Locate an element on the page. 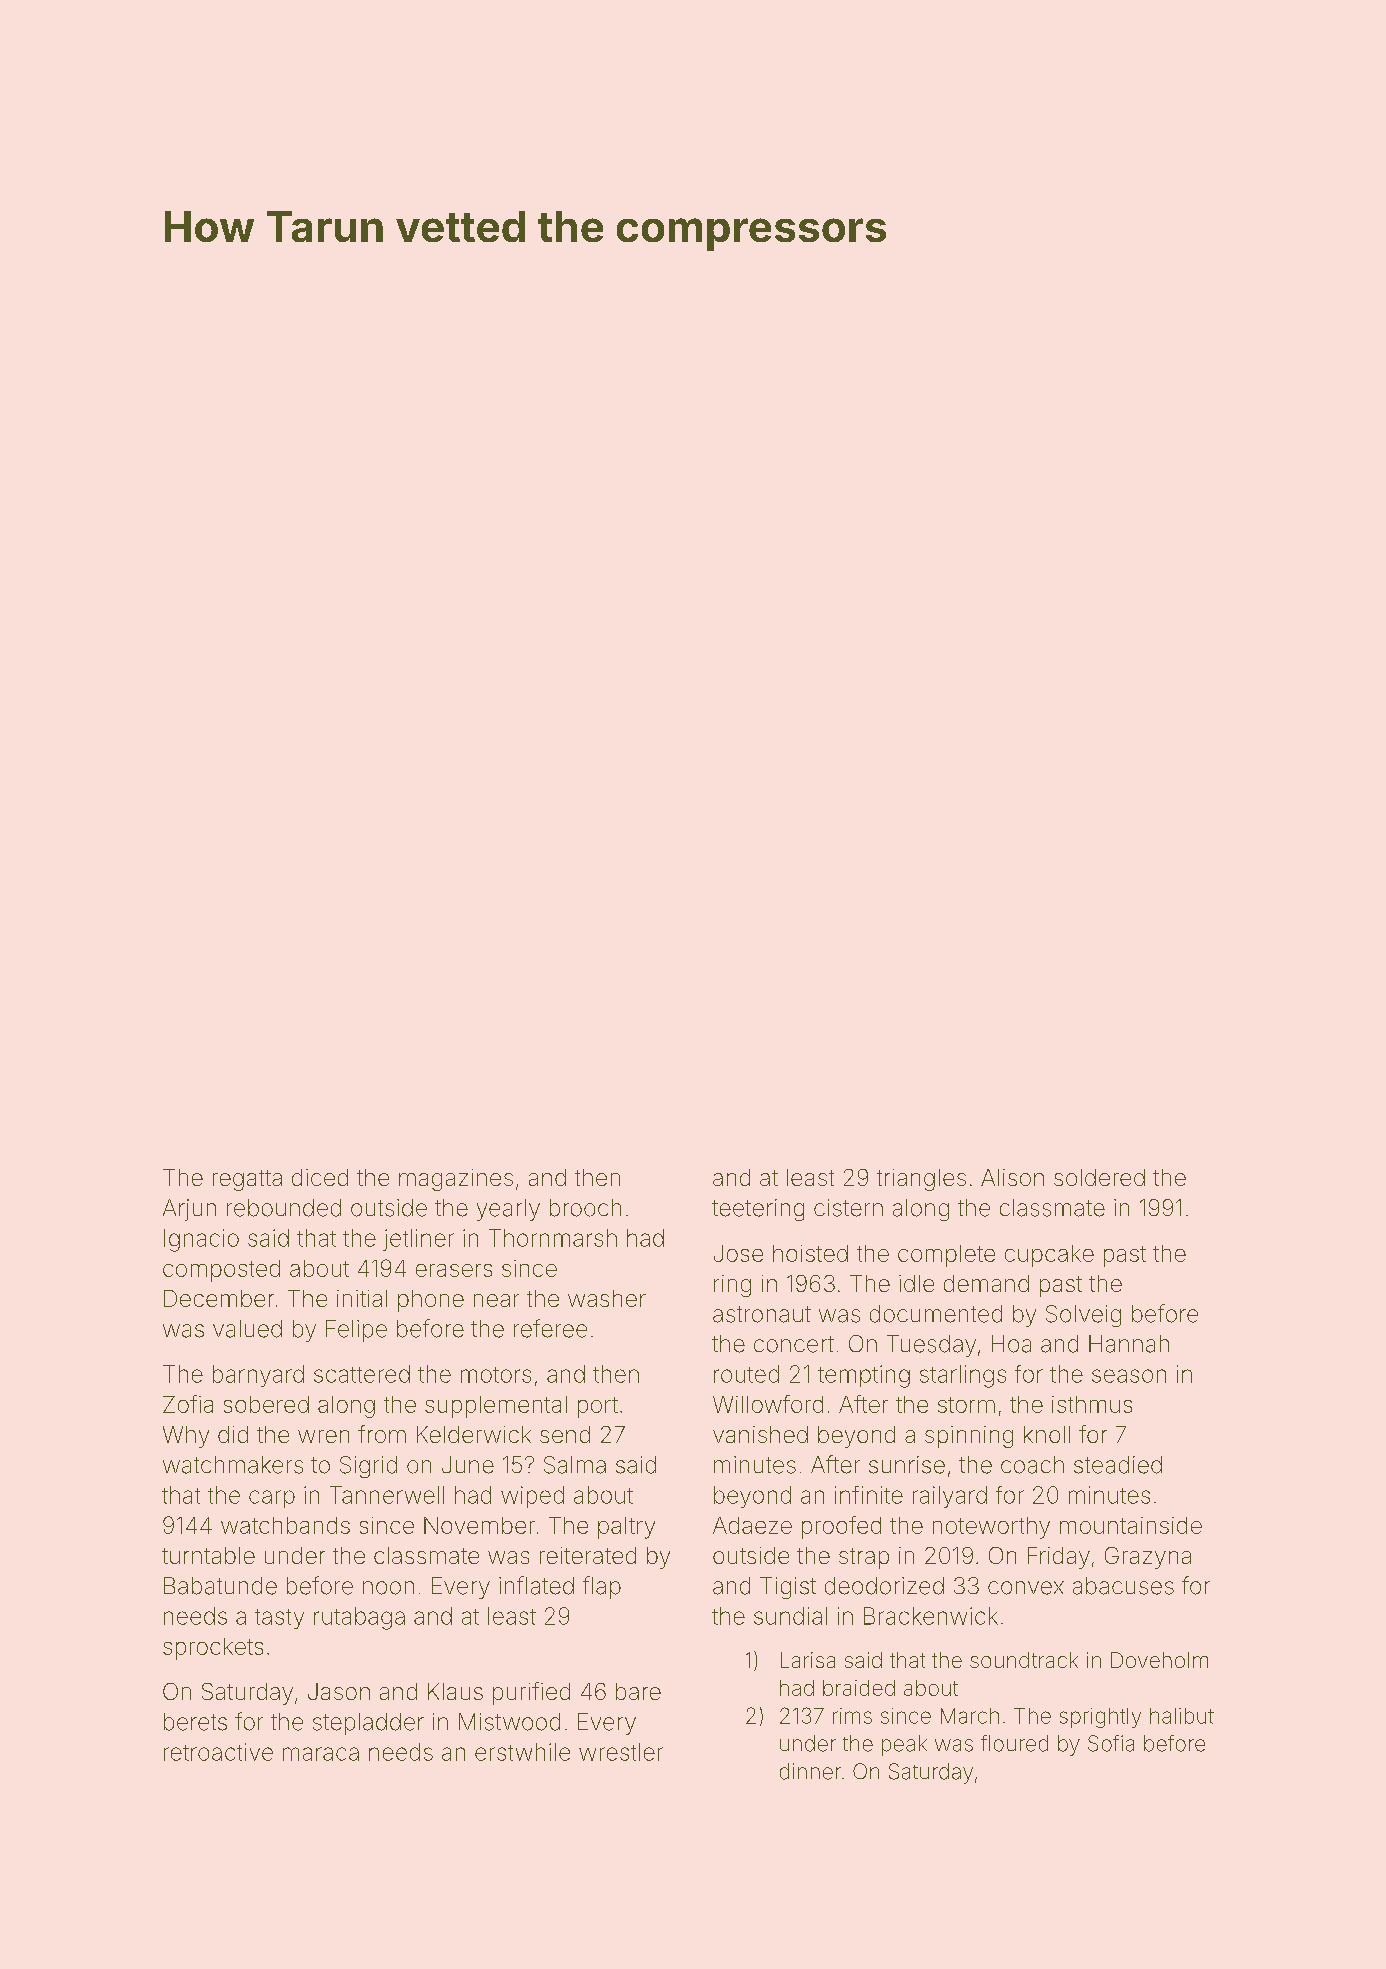 The image size is (1386, 1969). triangles is located at coordinates (921, 1180).
